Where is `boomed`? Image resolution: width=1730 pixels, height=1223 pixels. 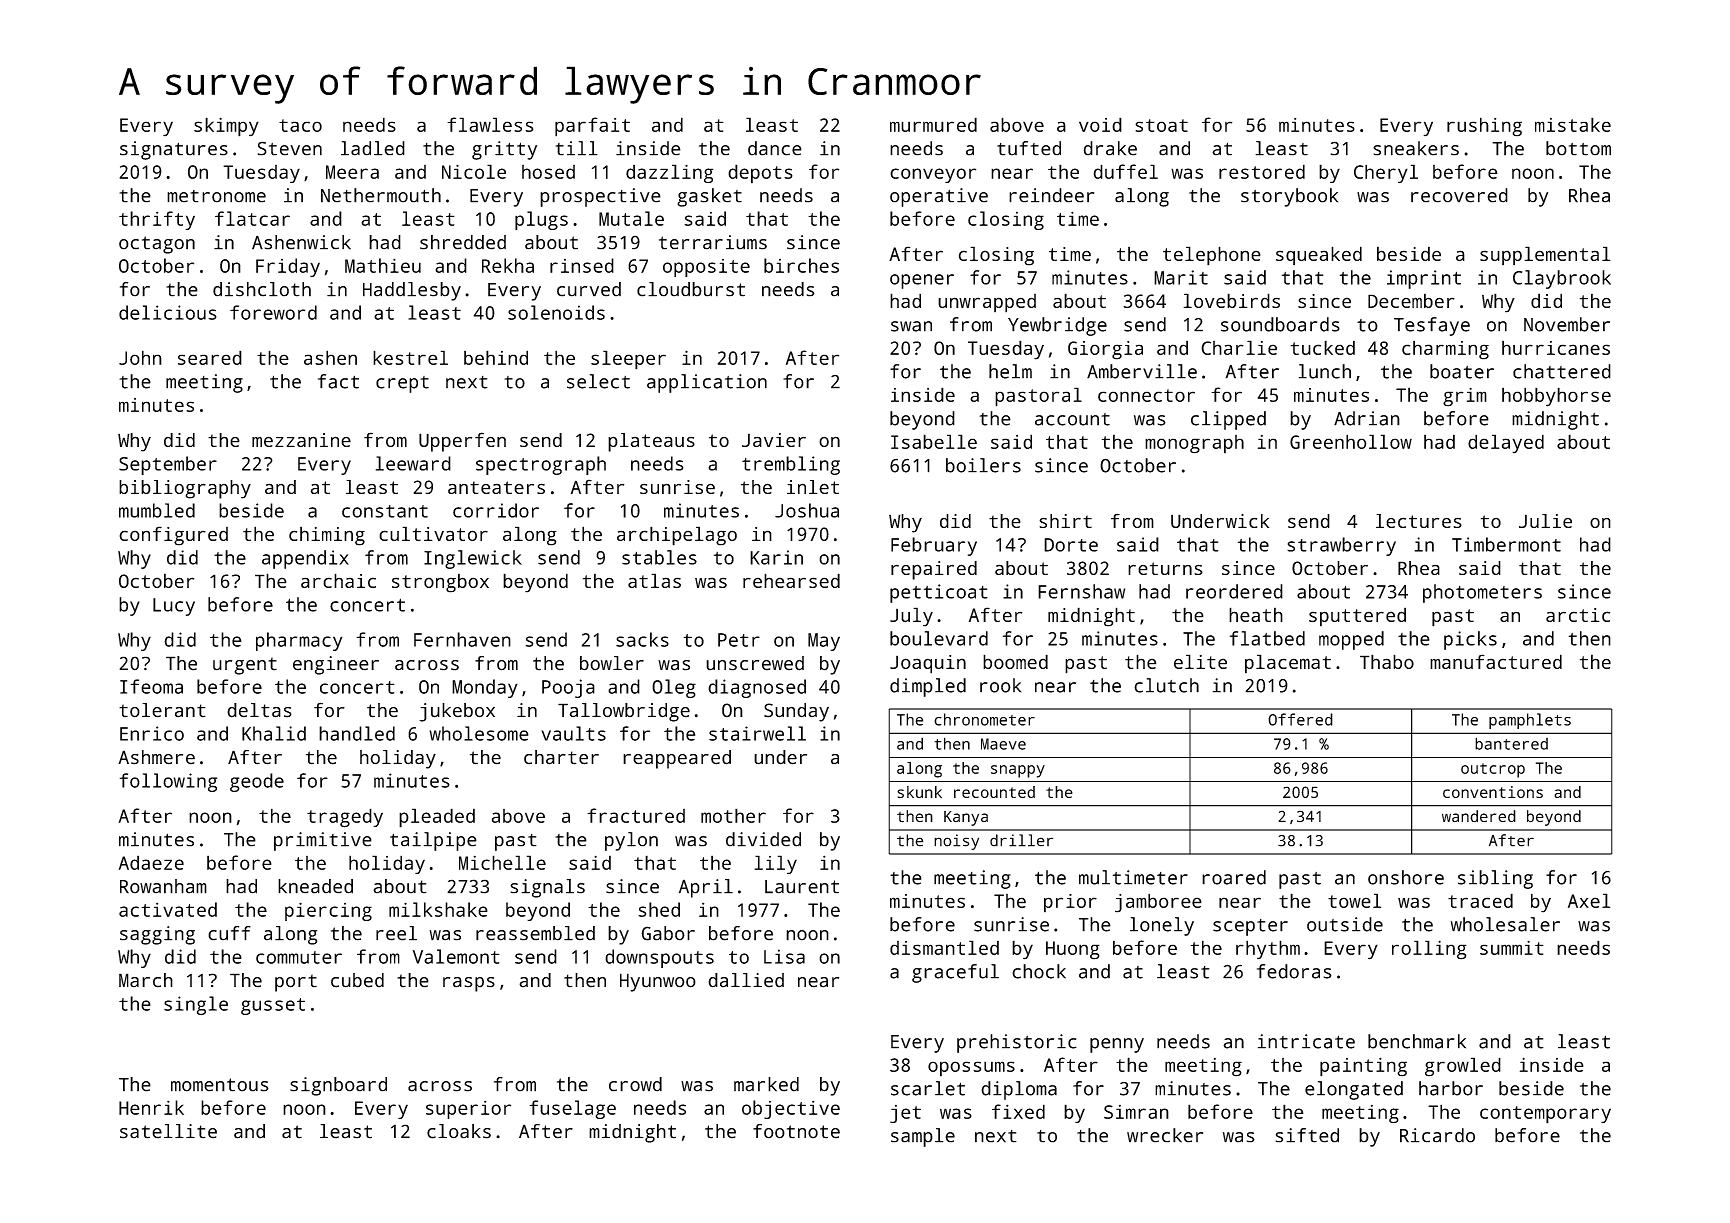 boomed is located at coordinates (1015, 661).
